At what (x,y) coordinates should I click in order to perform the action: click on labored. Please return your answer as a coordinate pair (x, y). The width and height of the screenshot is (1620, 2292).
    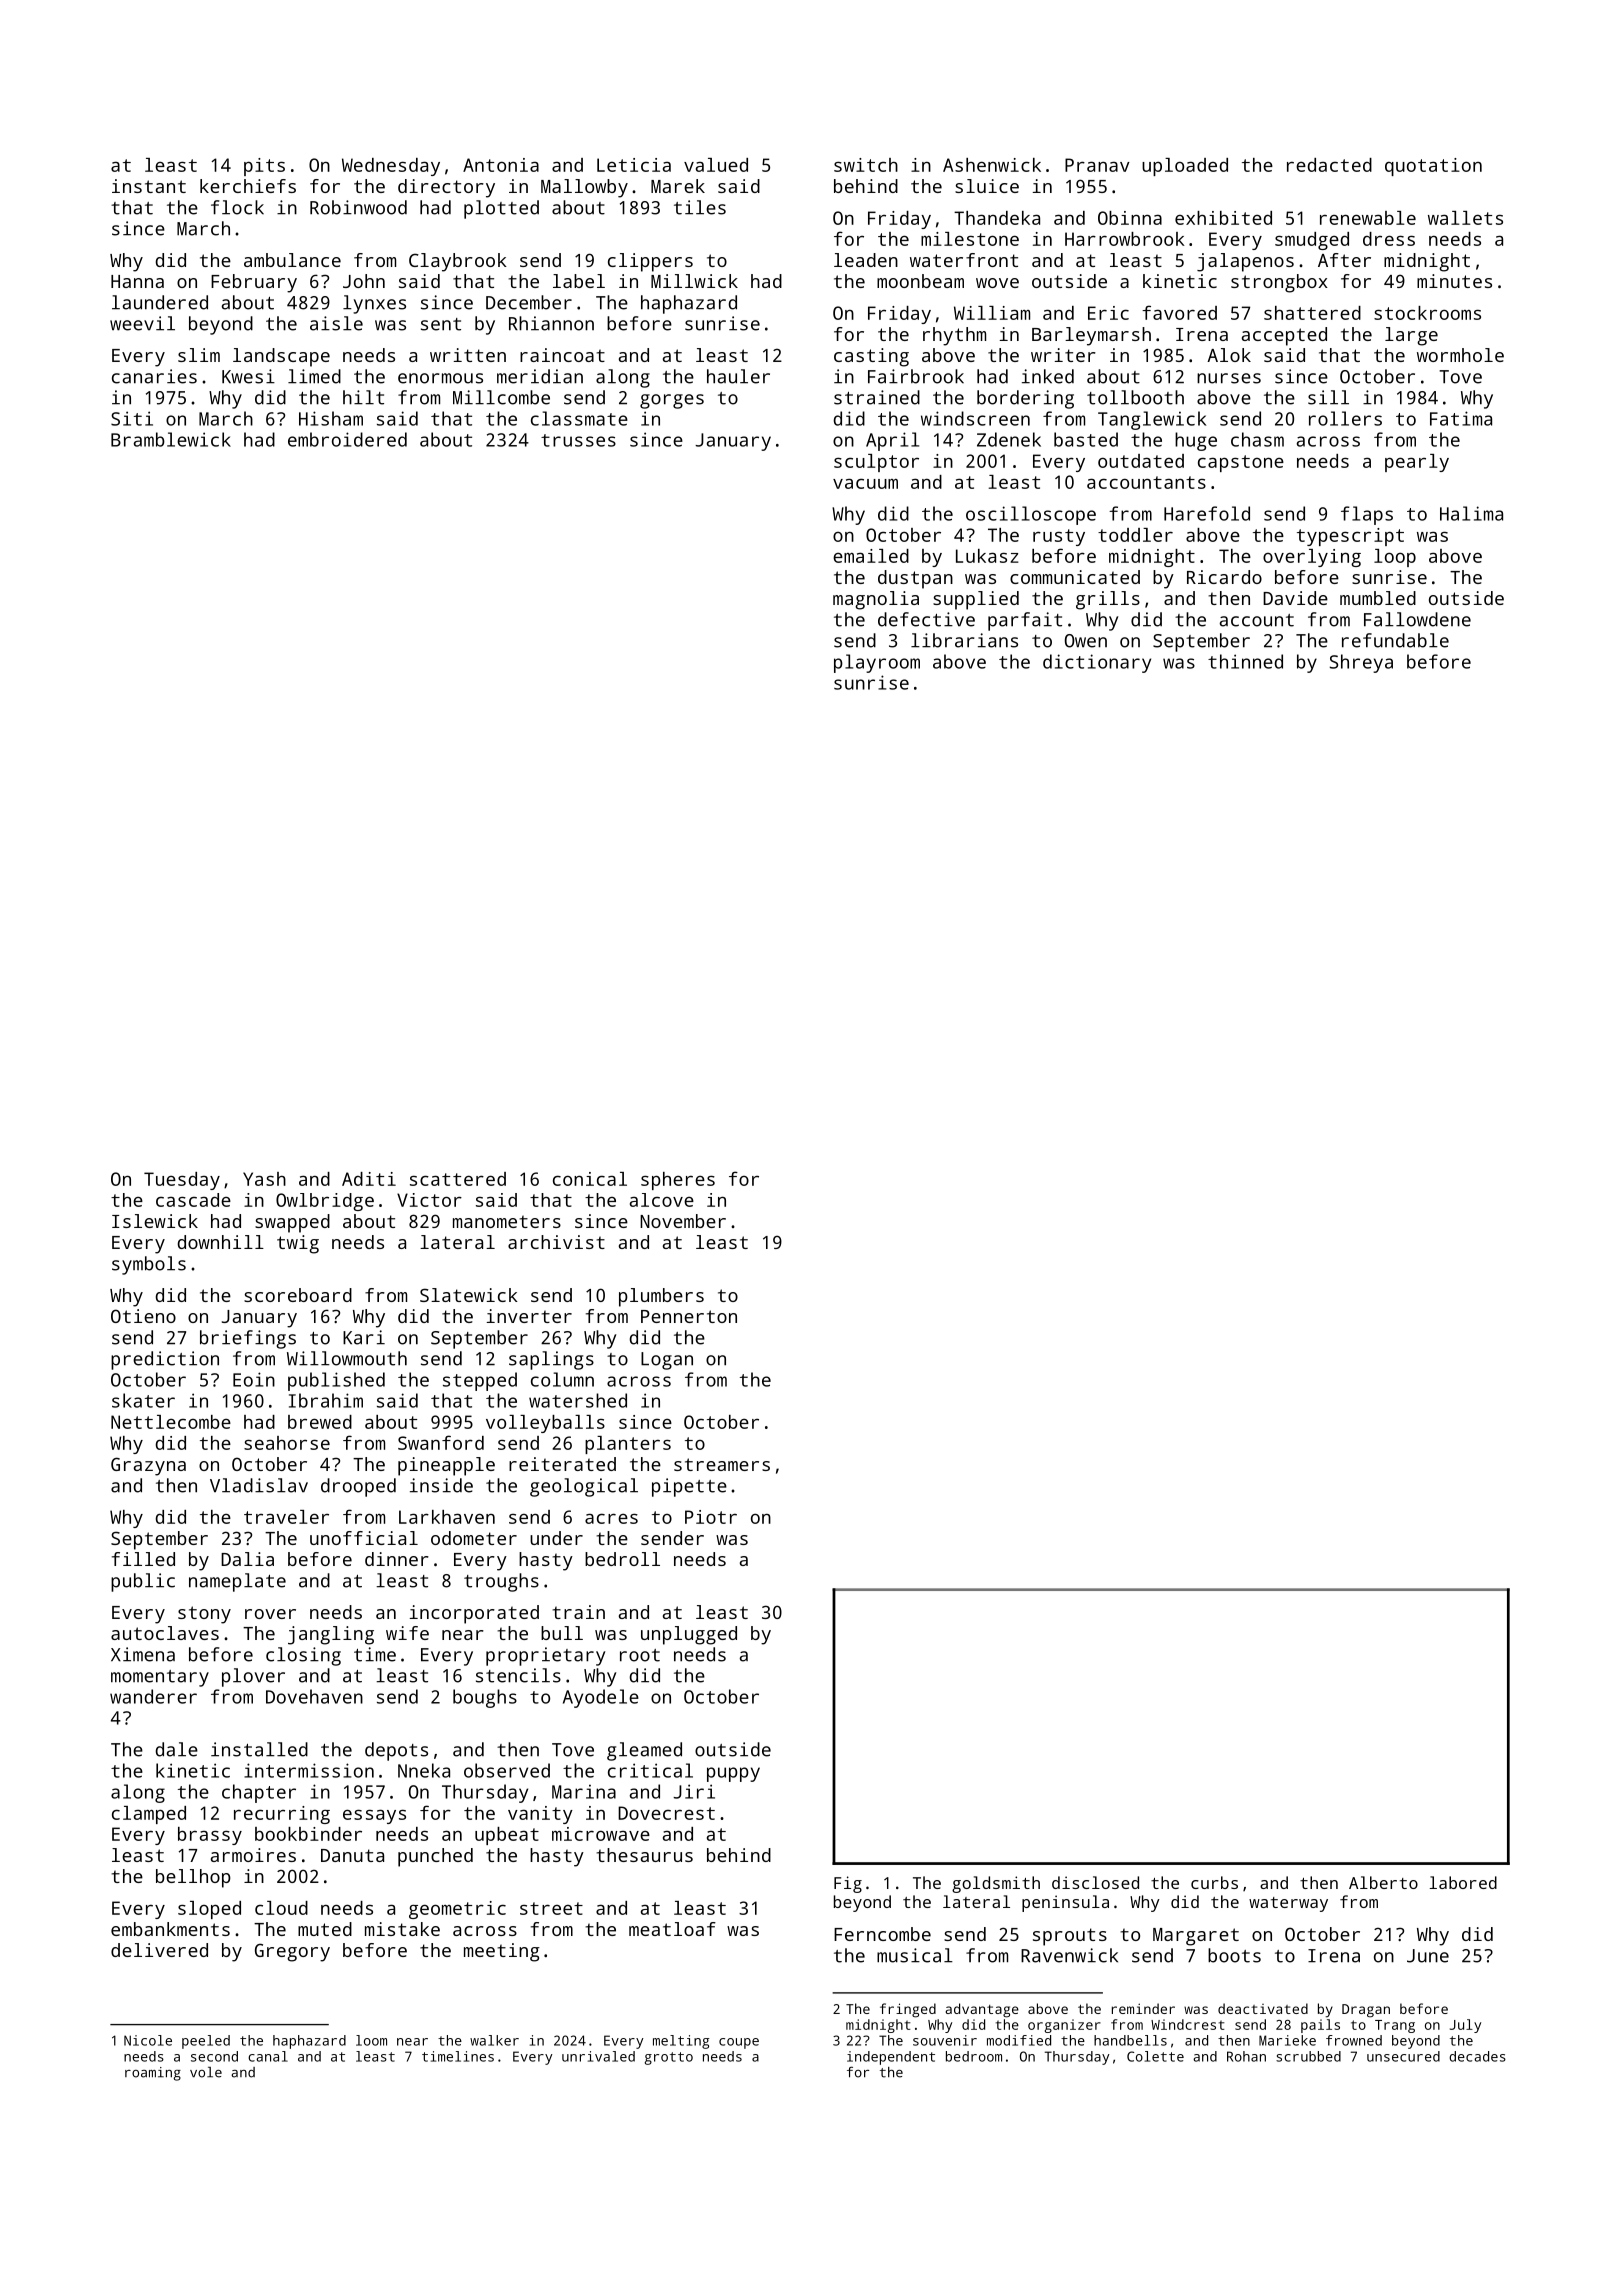
    Looking at the image, I should click on (1463, 1882).
